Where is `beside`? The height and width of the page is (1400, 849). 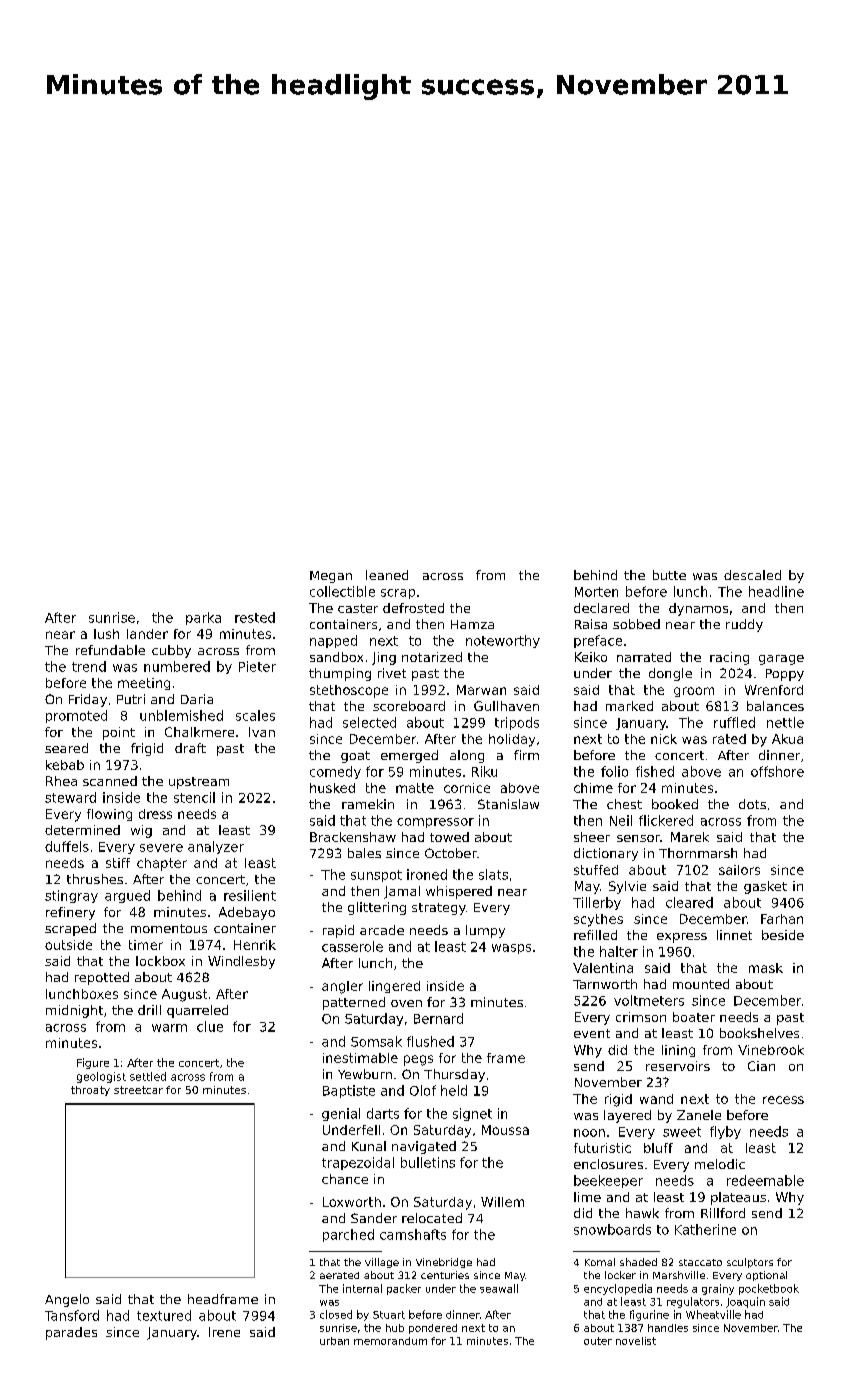
beside is located at coordinates (783, 935).
